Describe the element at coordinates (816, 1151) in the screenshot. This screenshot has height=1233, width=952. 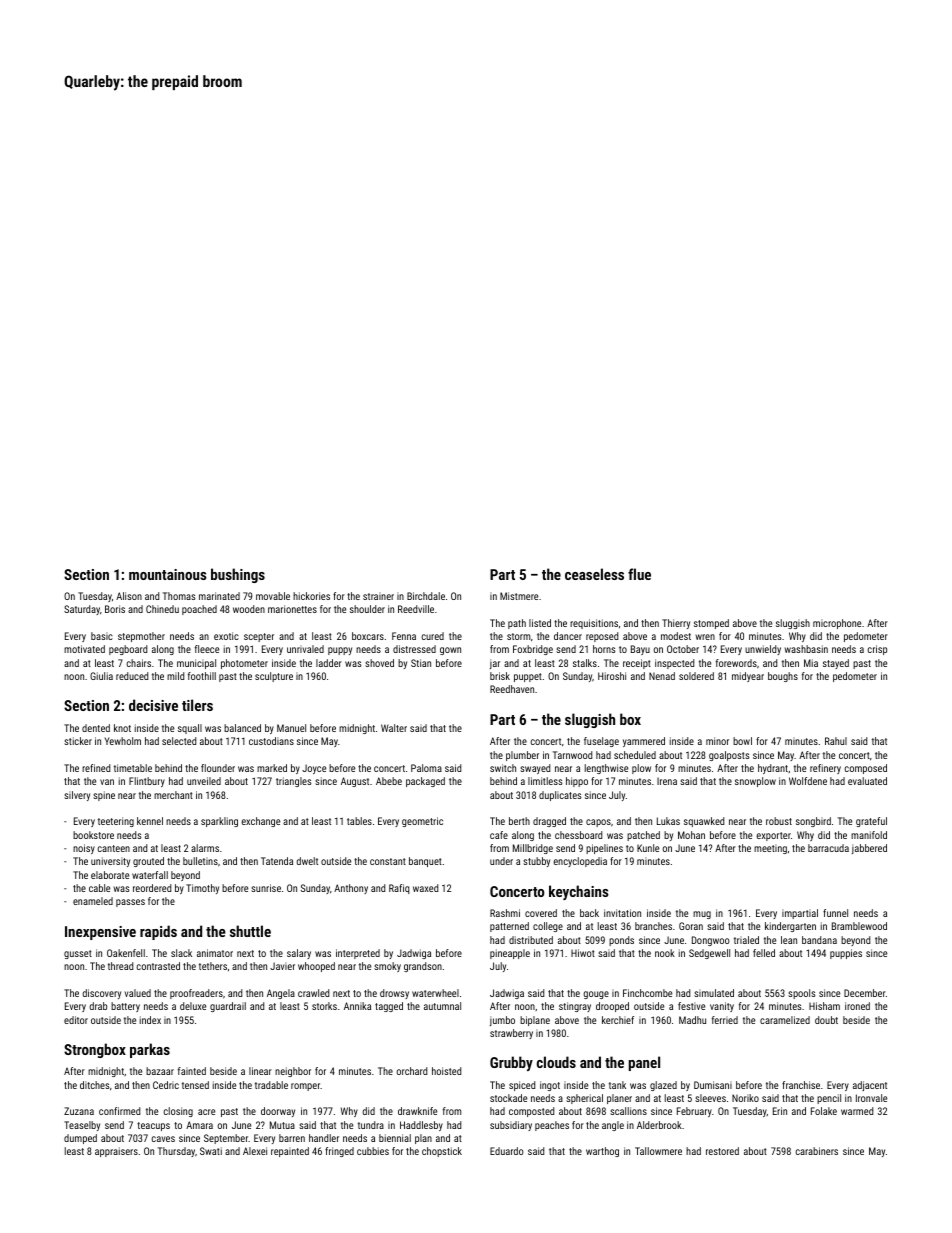
I see `carabiners` at that location.
